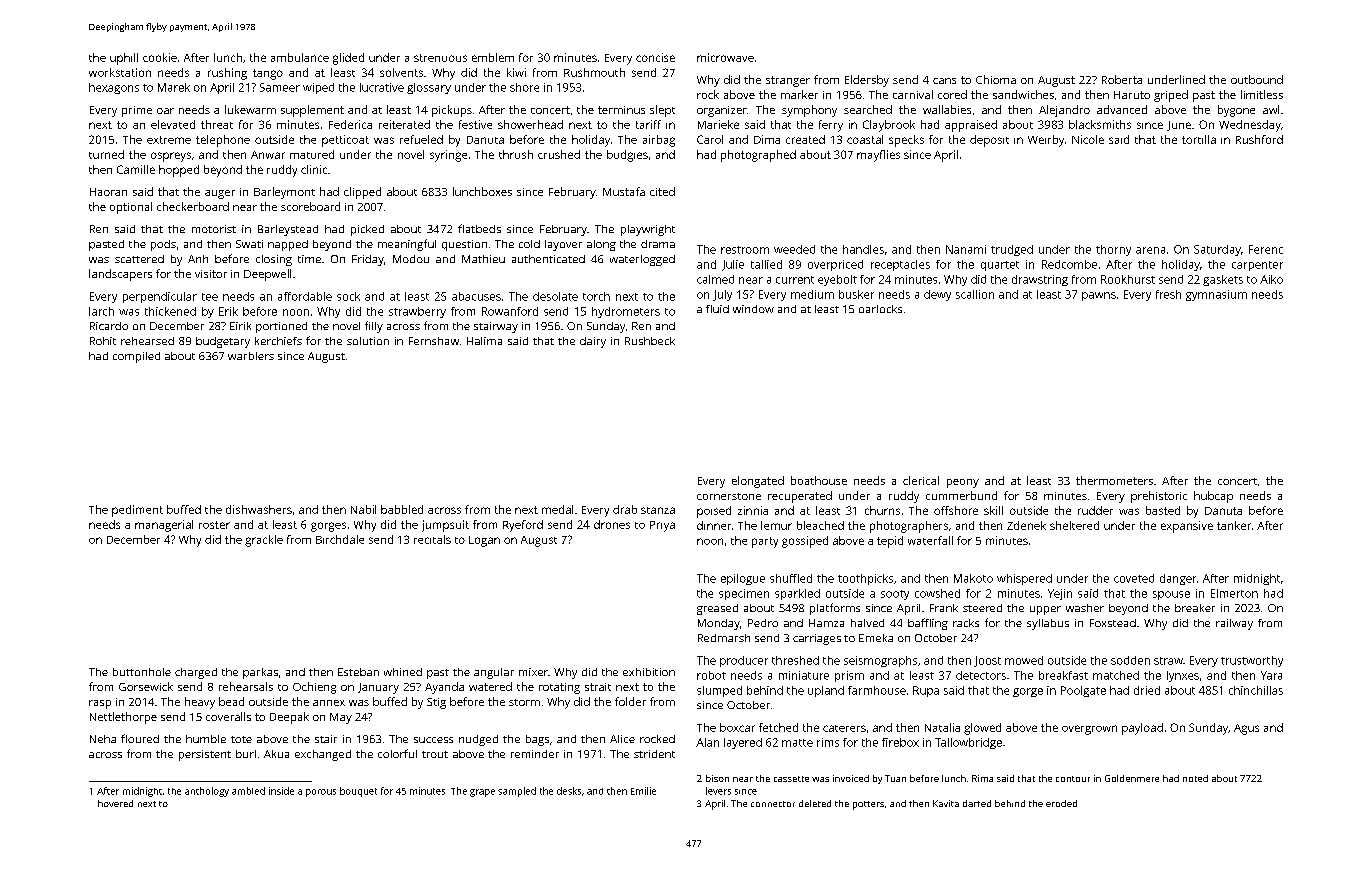 The width and height of the screenshot is (1372, 887). Describe the element at coordinates (1234, 593) in the screenshot. I see `Elmerton` at that location.
